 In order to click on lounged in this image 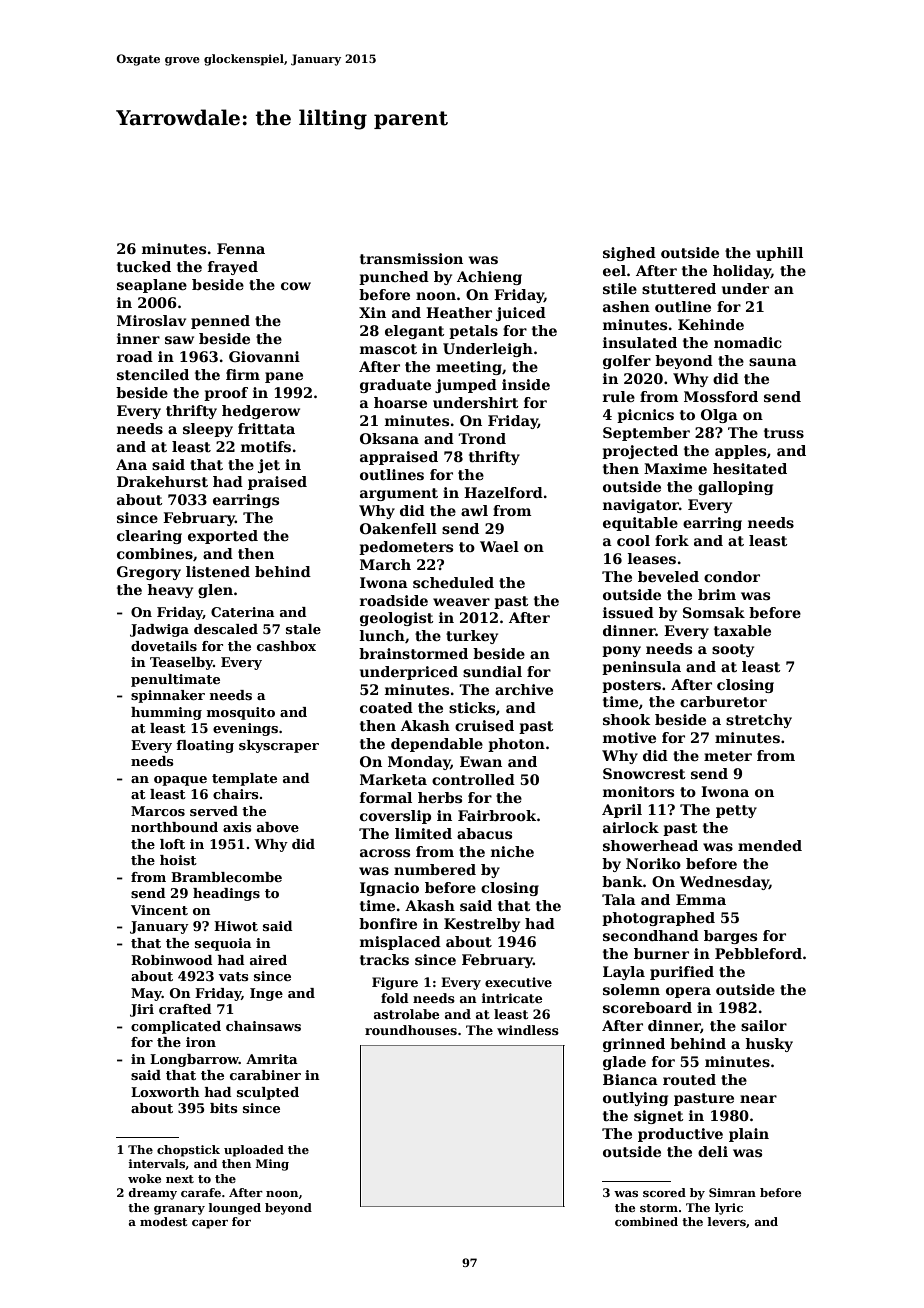, I will do `click(234, 1209)`.
